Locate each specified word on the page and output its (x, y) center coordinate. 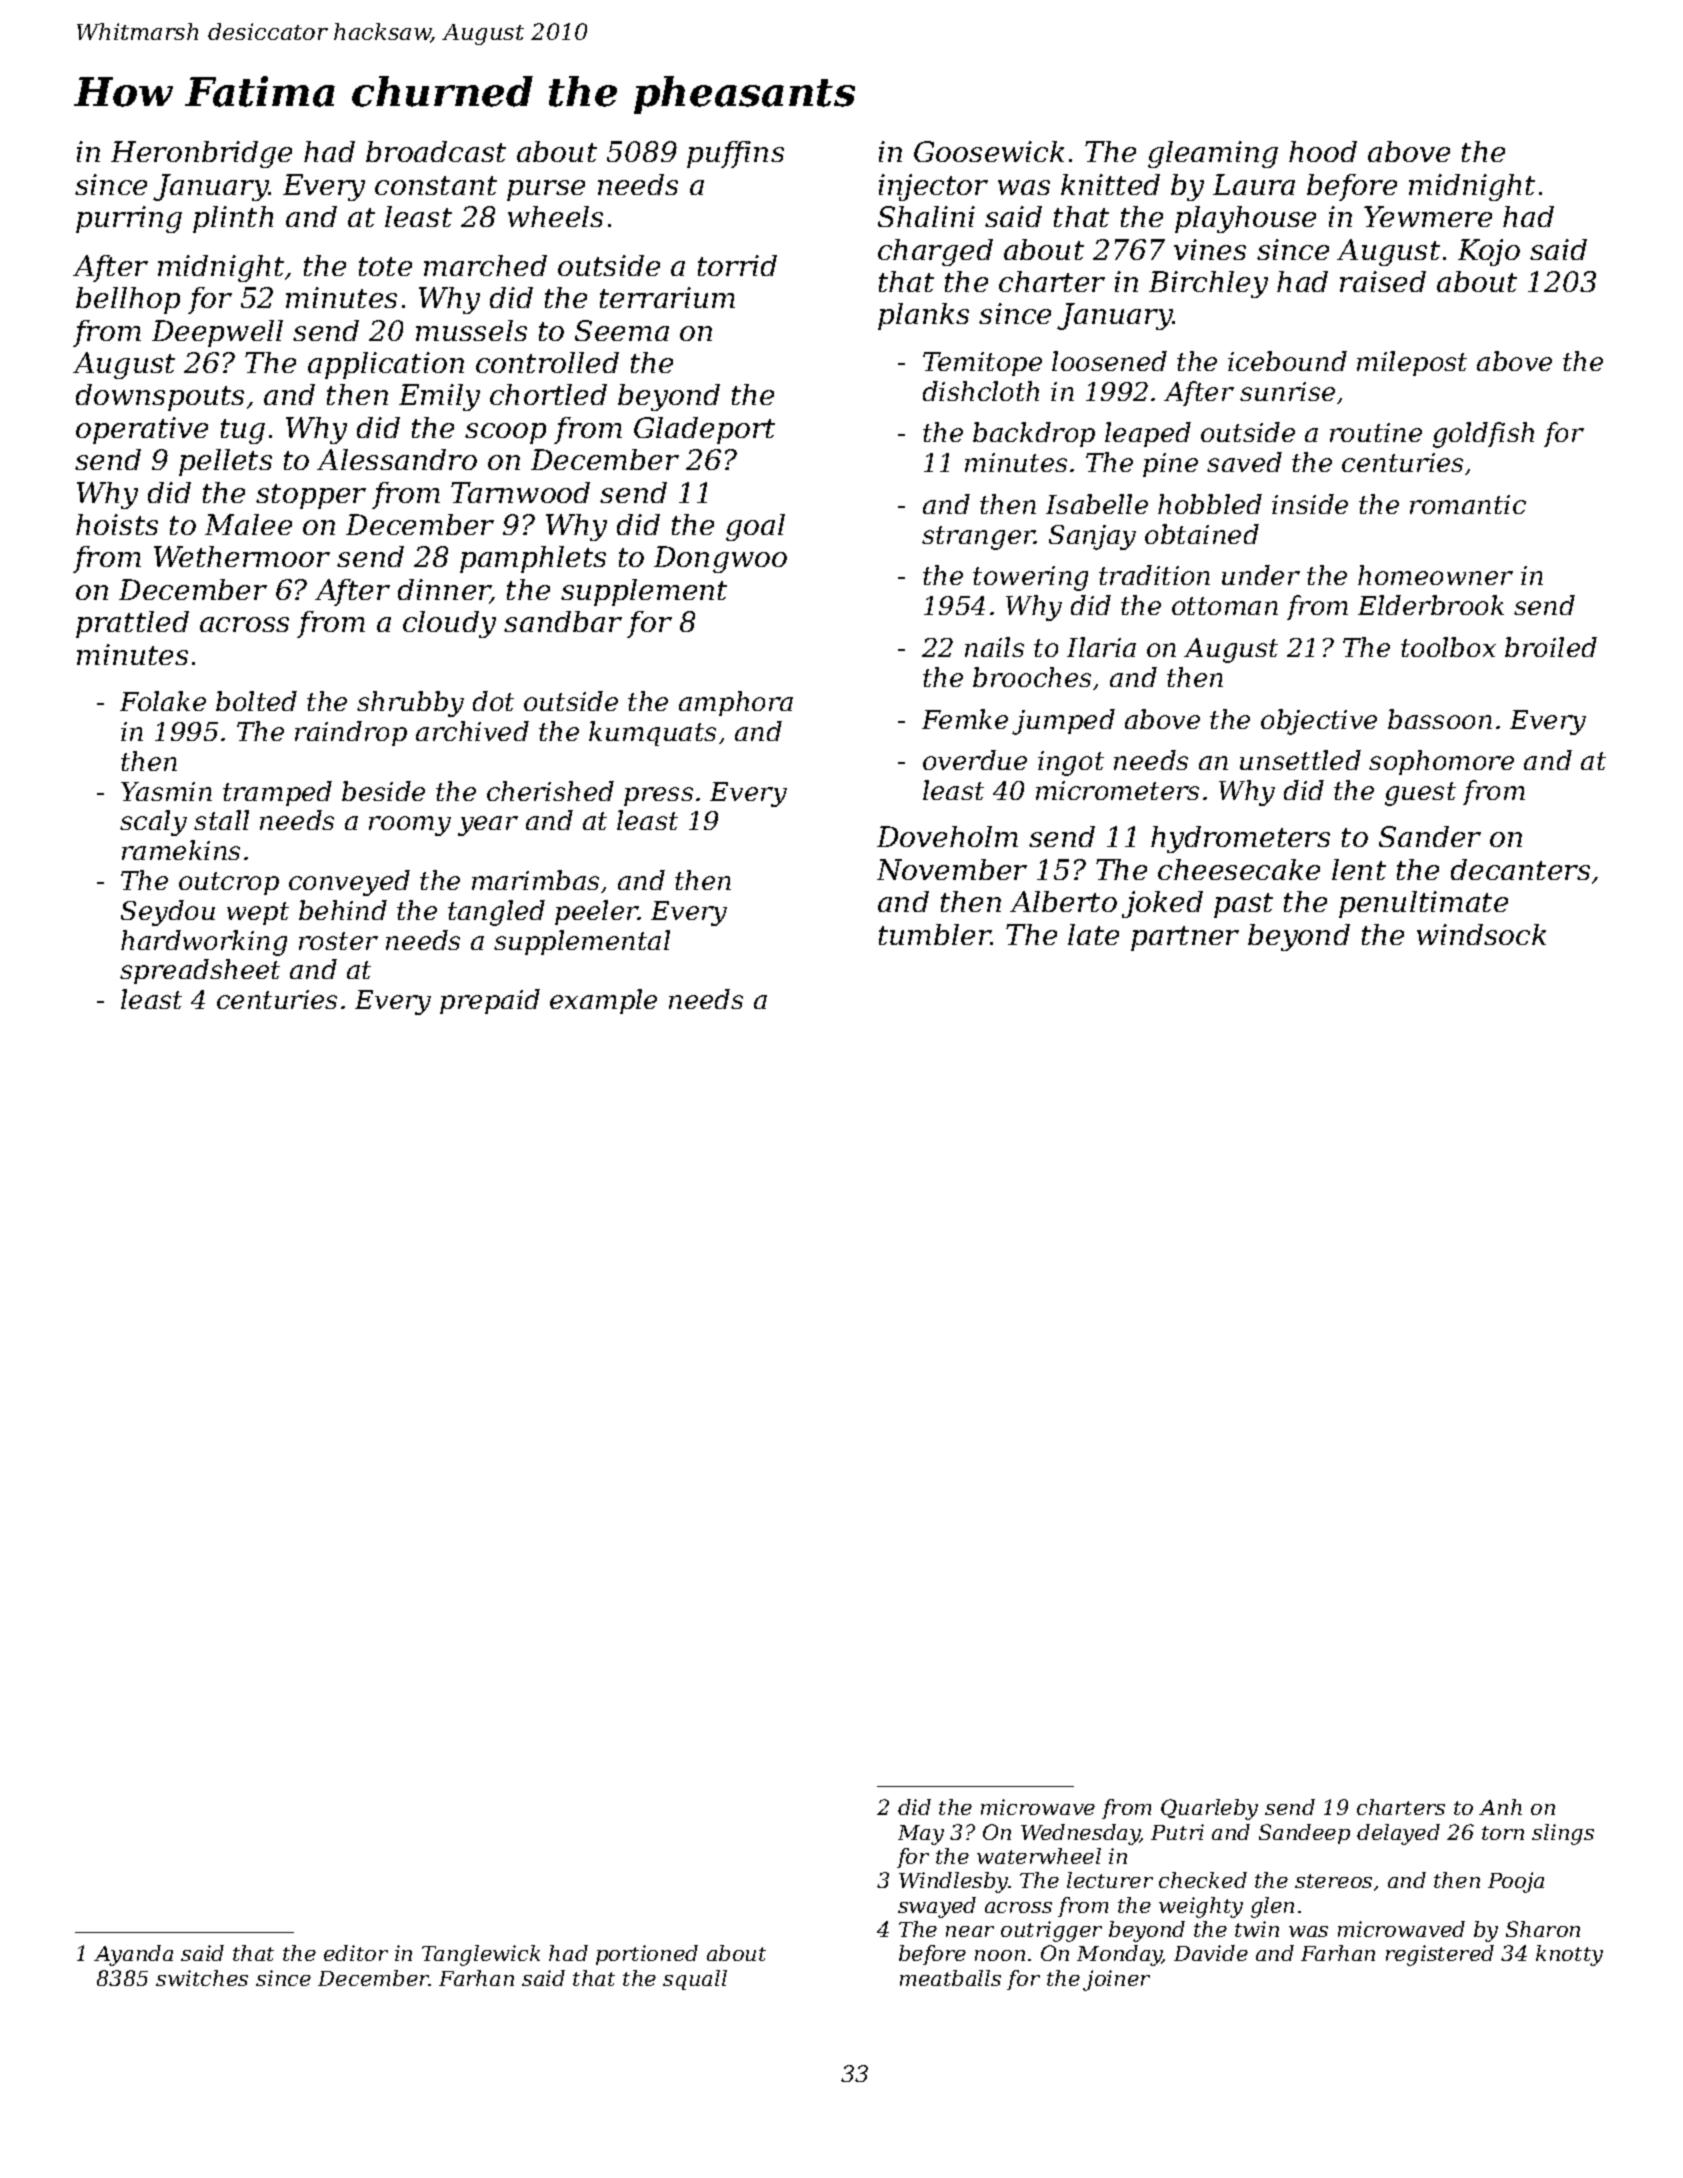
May (921, 1835)
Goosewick (989, 151)
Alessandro (397, 459)
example (603, 1001)
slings (1563, 1834)
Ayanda (133, 1955)
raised (1383, 281)
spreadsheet (200, 971)
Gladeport (704, 430)
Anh (1500, 1807)
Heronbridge (201, 154)
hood (1323, 151)
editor (356, 1953)
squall (695, 1980)
